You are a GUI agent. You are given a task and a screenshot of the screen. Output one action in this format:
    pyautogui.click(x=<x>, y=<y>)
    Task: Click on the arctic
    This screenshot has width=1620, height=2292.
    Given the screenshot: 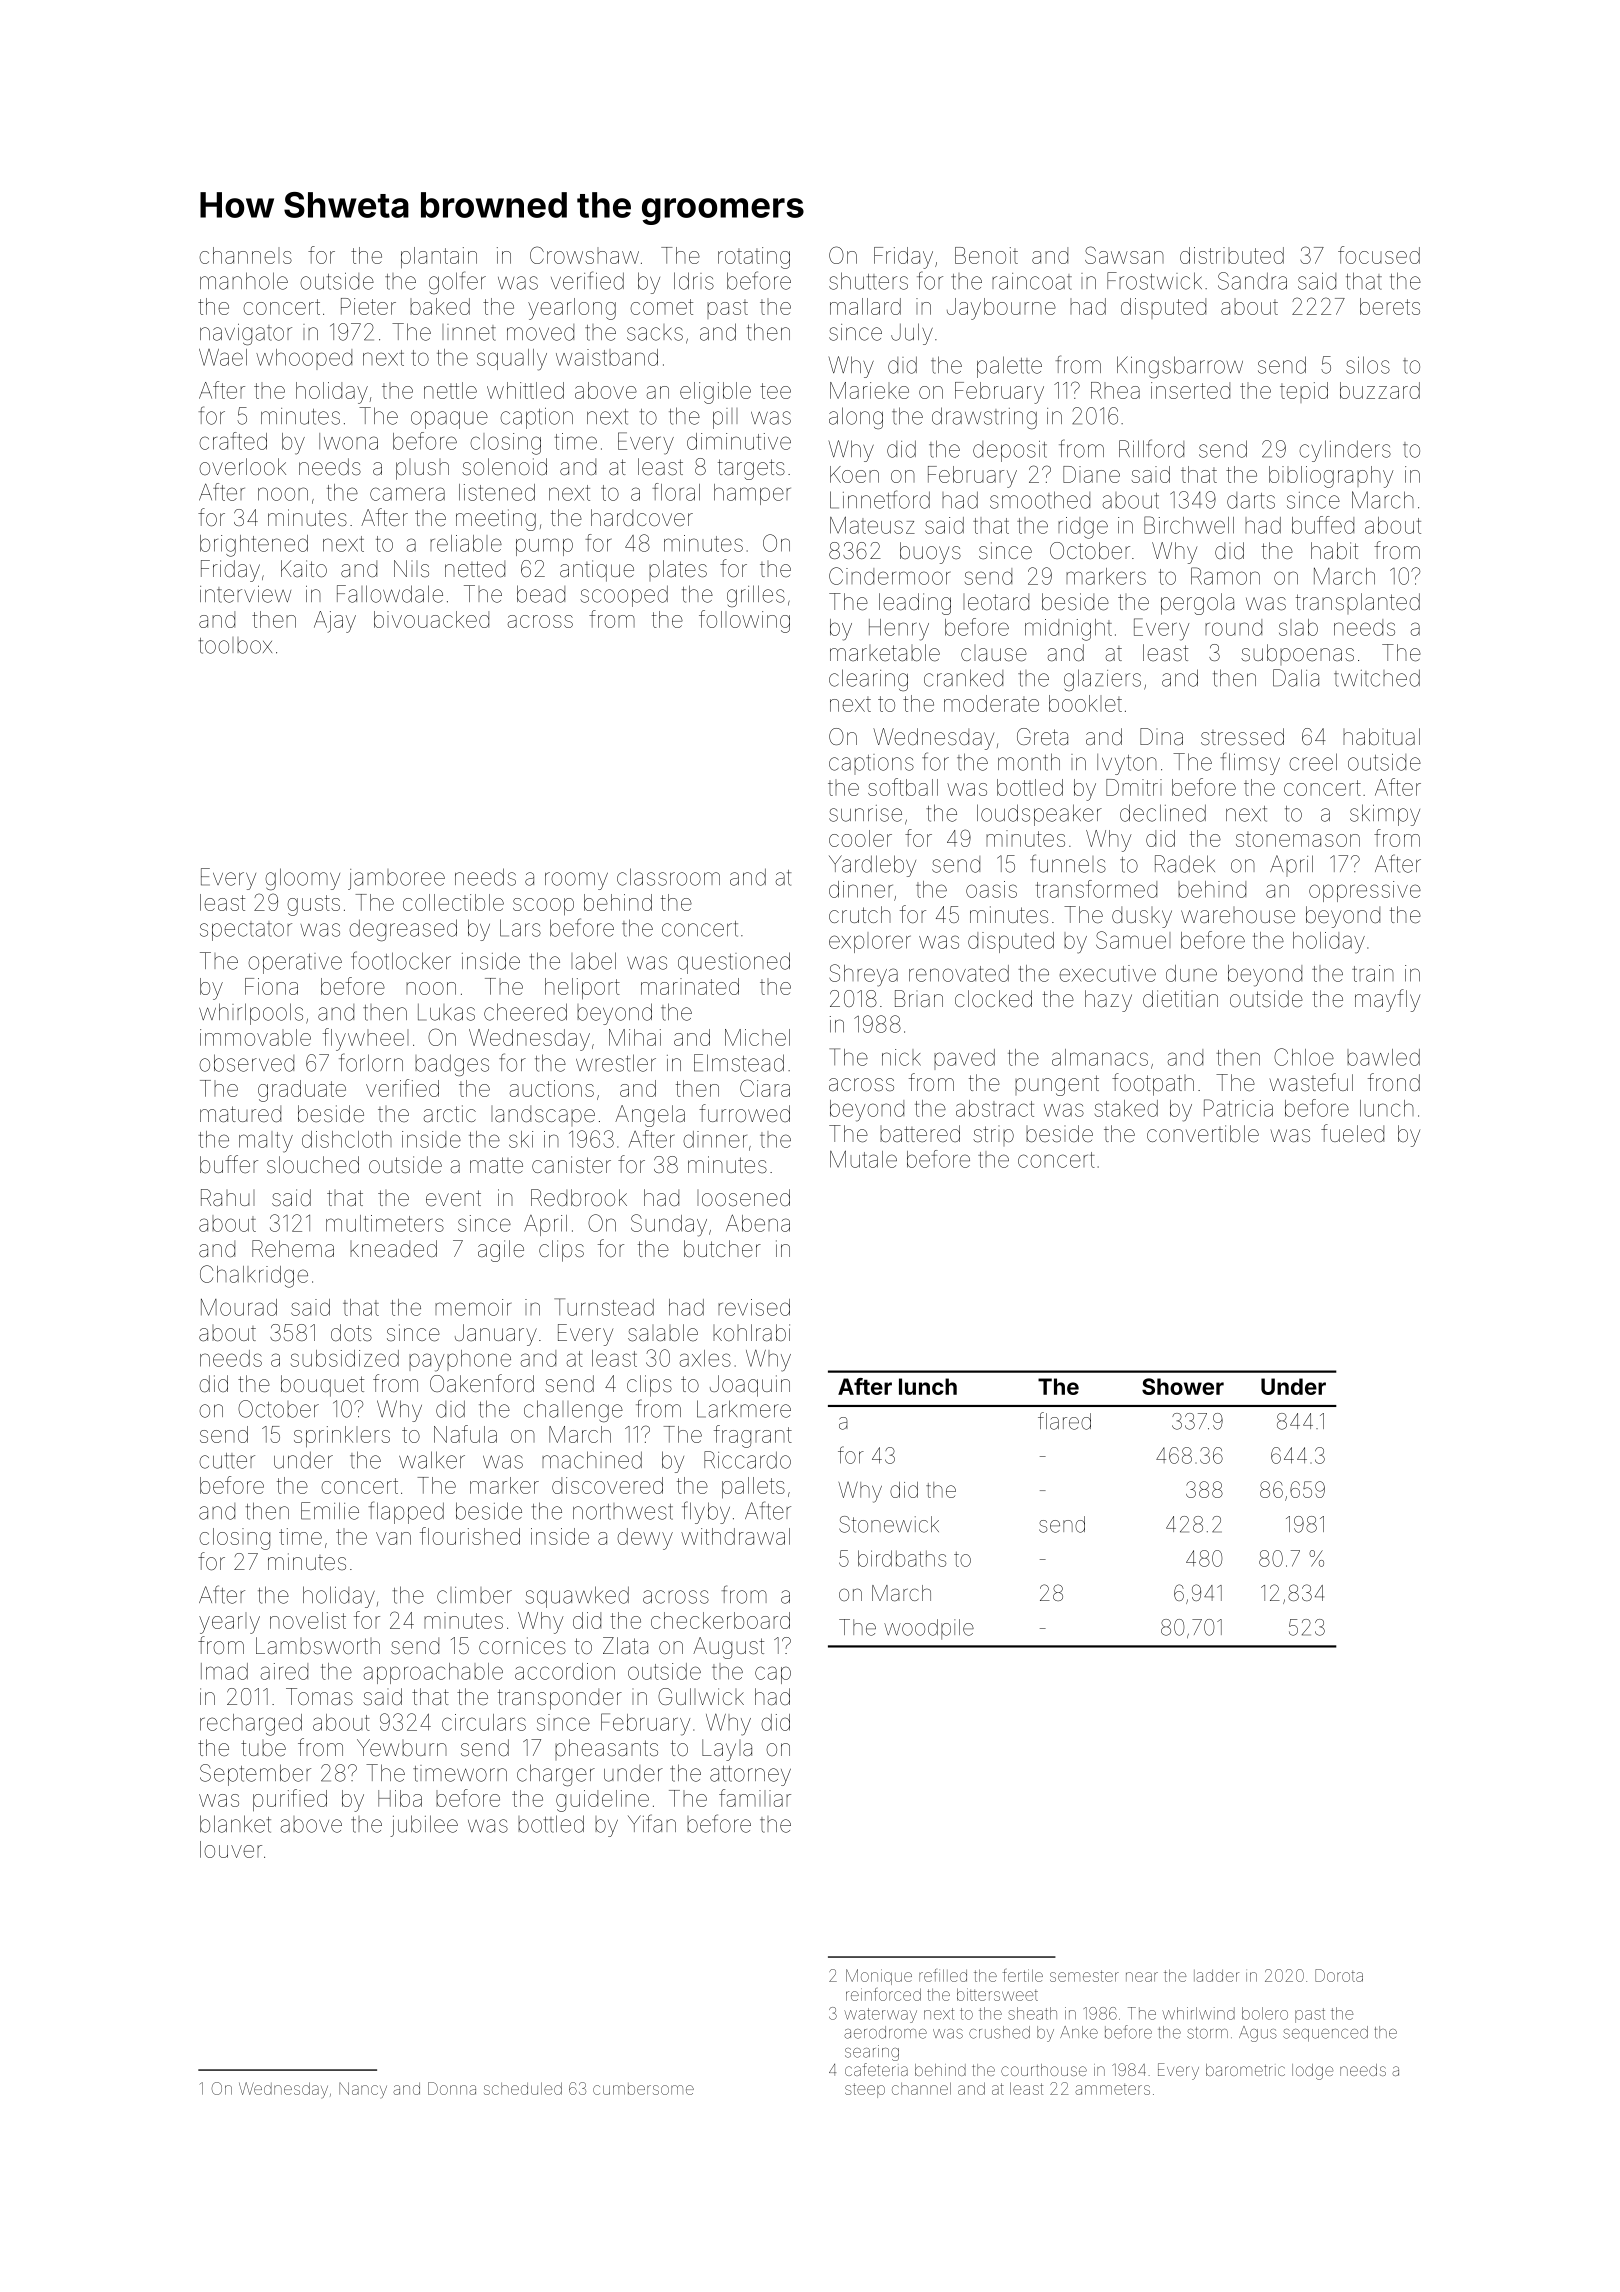 What is the action you would take?
    pyautogui.click(x=449, y=1114)
